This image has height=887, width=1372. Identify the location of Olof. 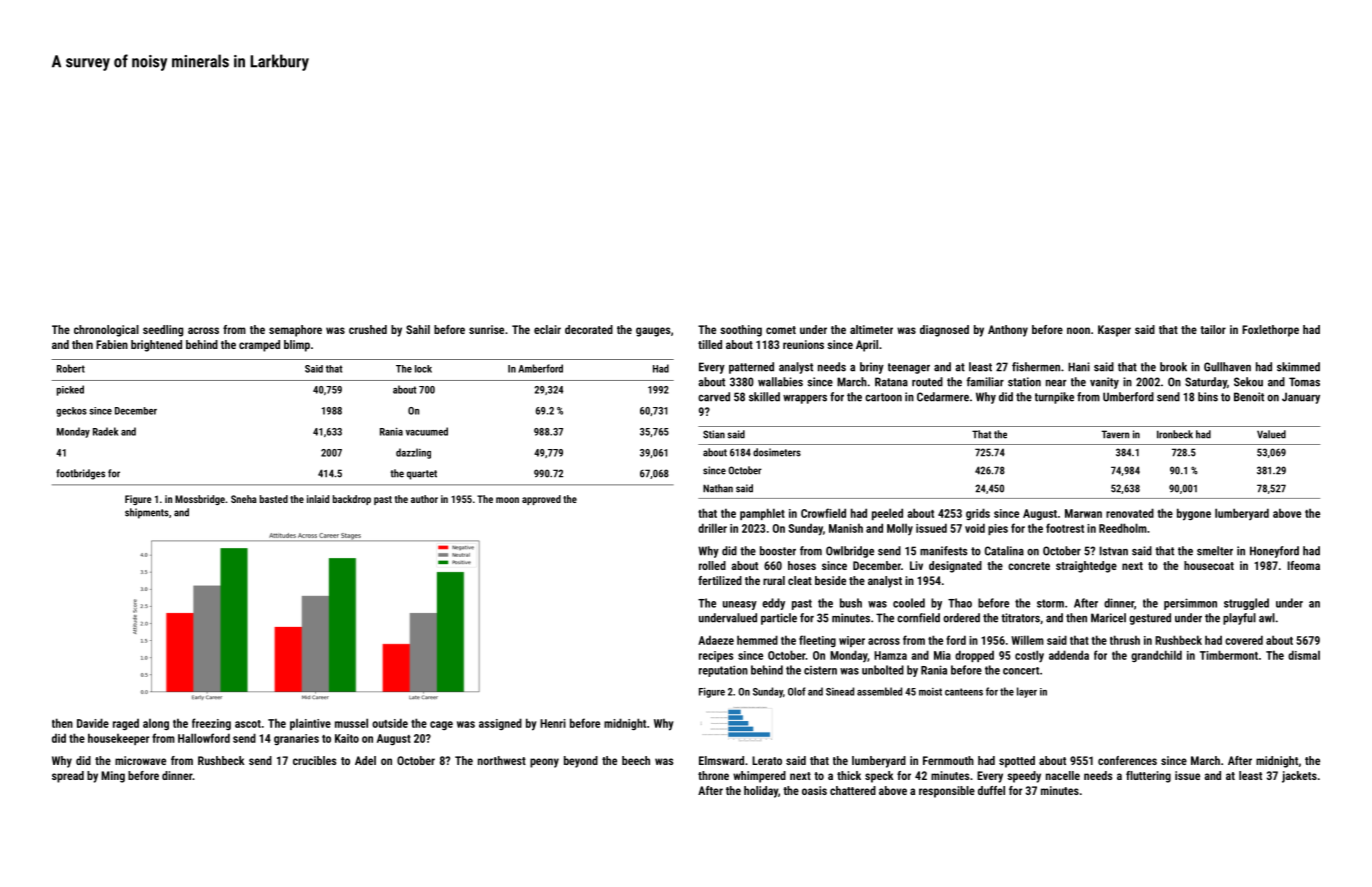
(796, 691).
